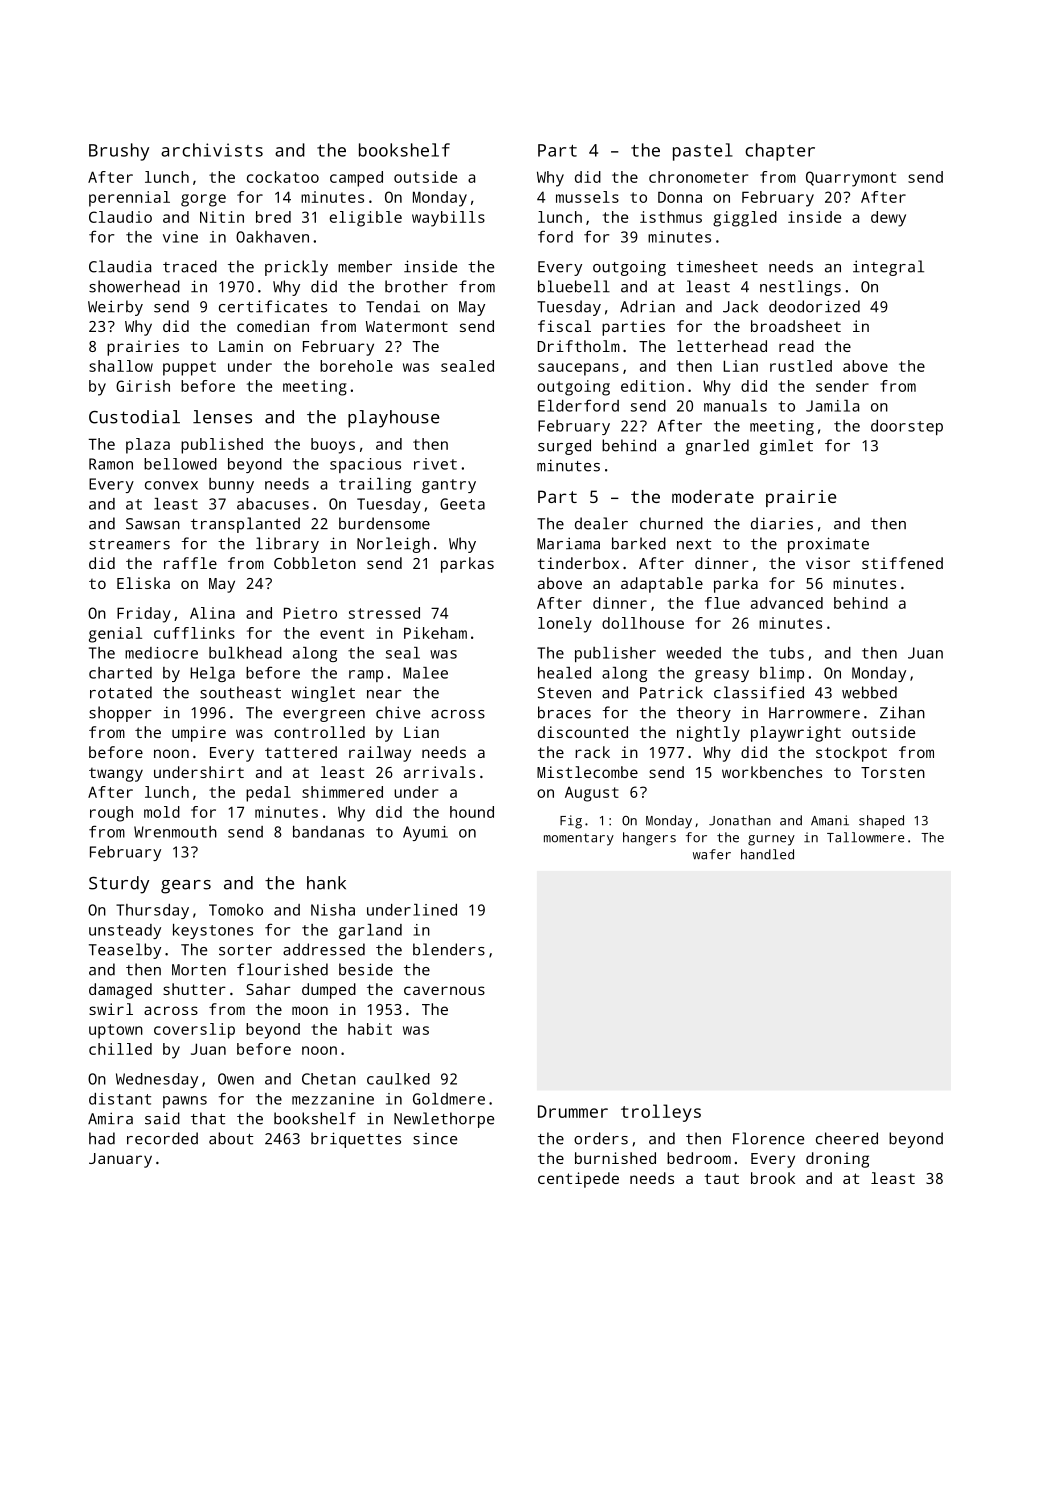 The height and width of the document is (1504, 1039). What do you see at coordinates (116, 775) in the document?
I see `twangy` at bounding box center [116, 775].
